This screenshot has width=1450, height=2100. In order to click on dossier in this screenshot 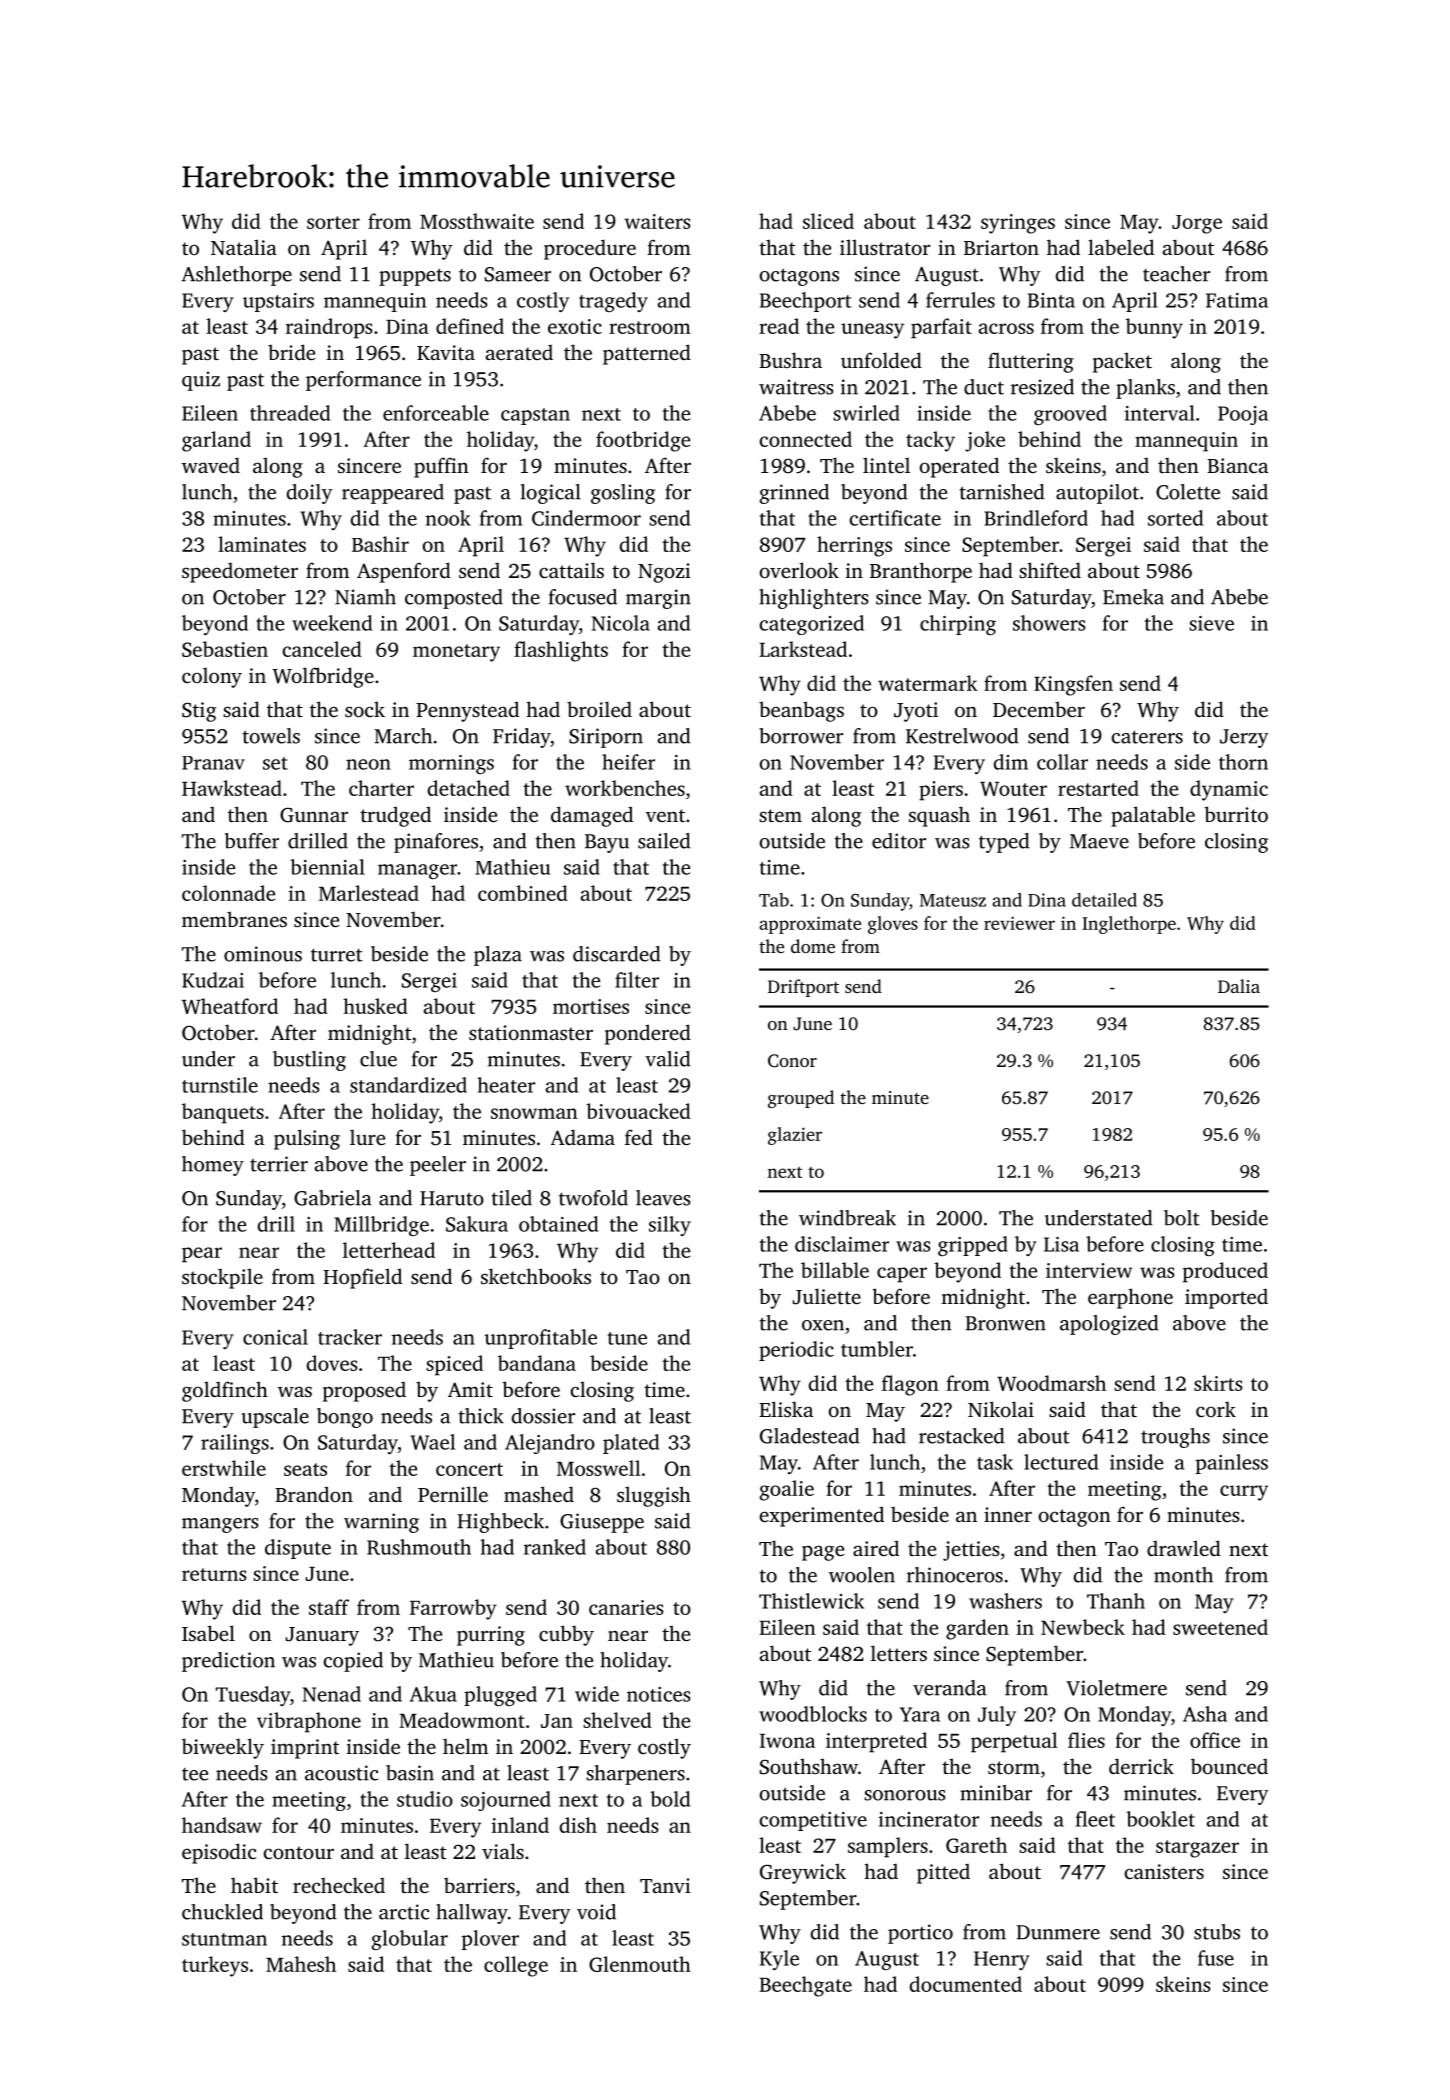, I will do `click(543, 1416)`.
